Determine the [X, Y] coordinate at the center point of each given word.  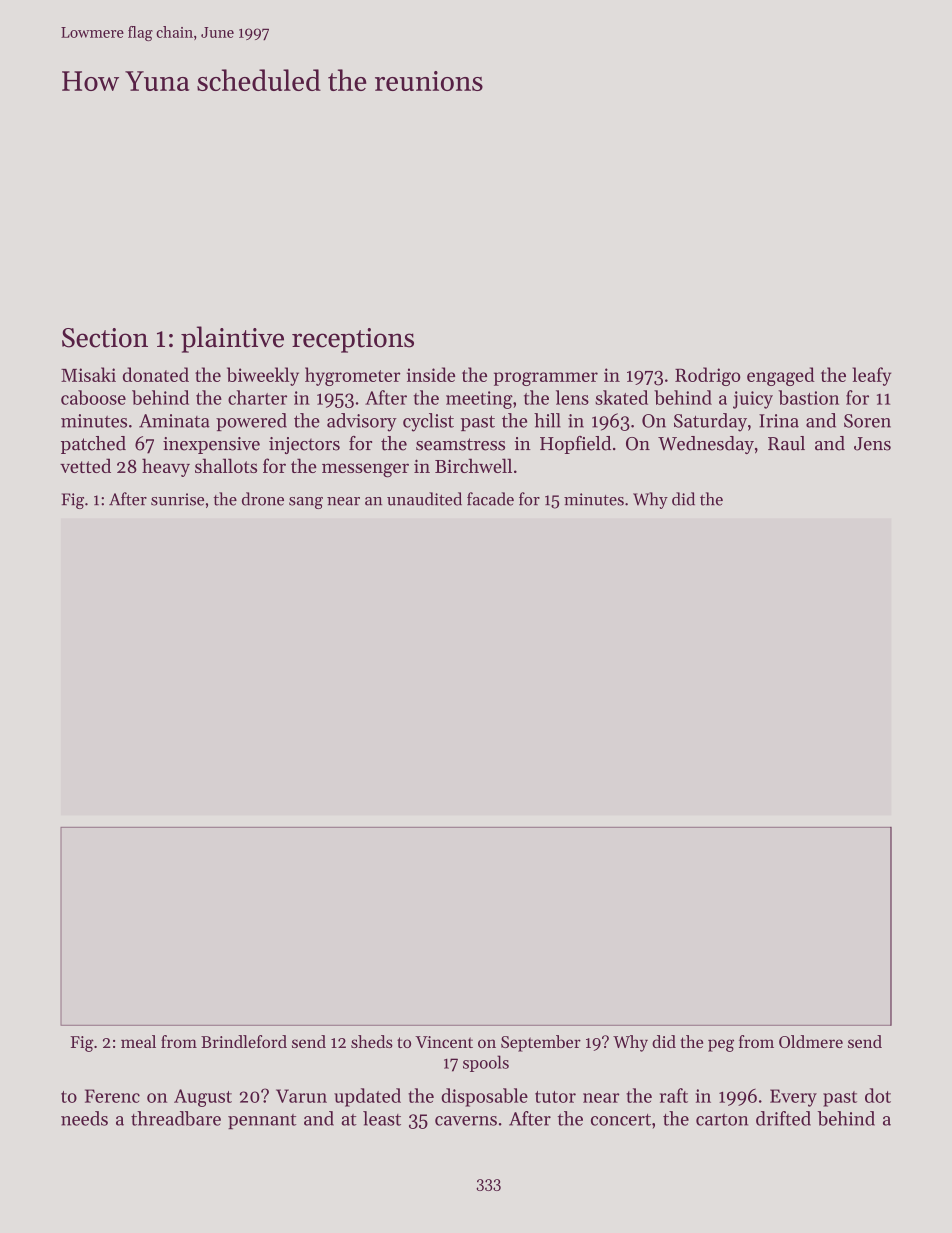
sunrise [177, 499]
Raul [786, 443]
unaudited [424, 499]
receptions [353, 340]
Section [105, 338]
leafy [872, 376]
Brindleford [244, 1041]
